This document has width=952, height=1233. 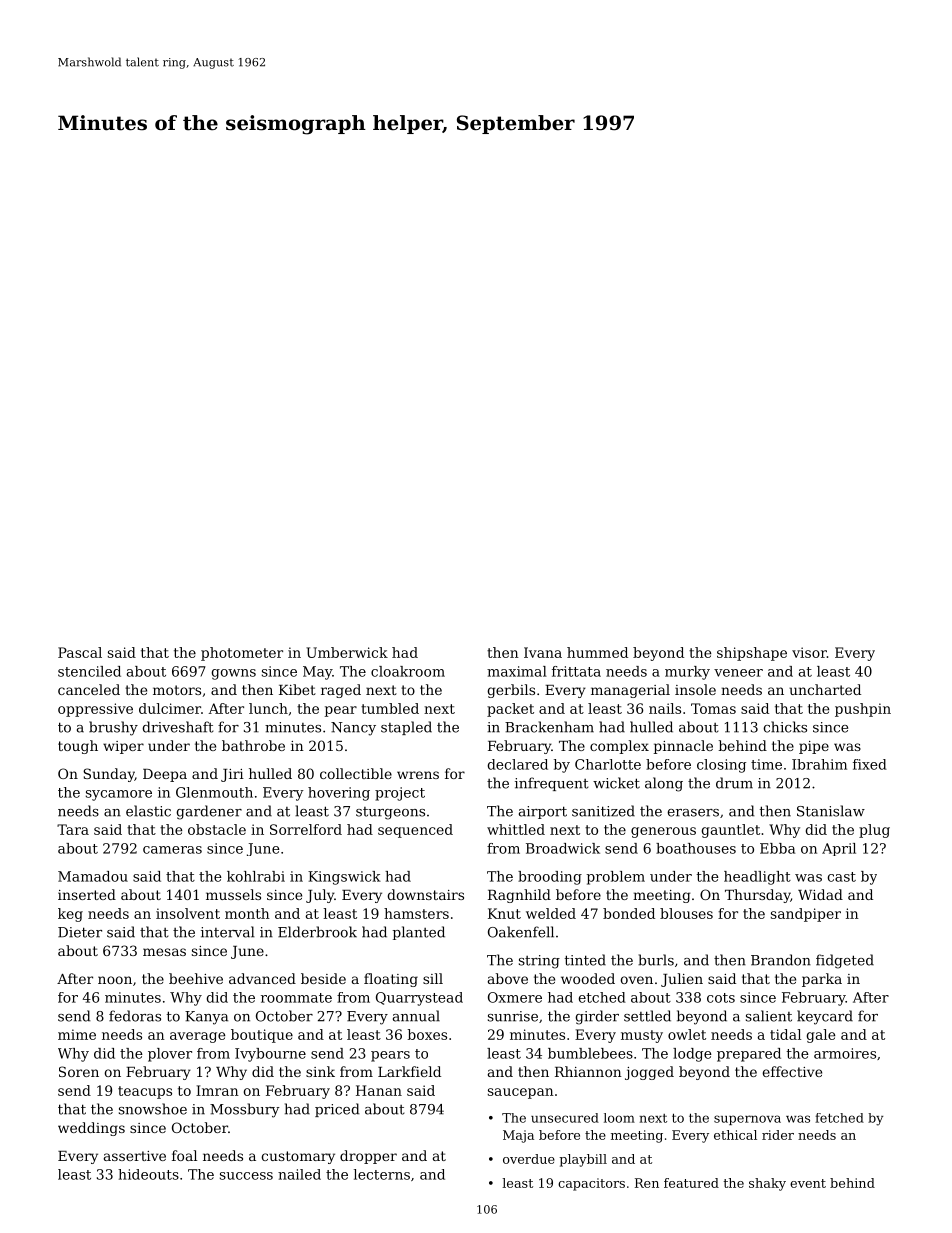 I want to click on cast, so click(x=842, y=877).
